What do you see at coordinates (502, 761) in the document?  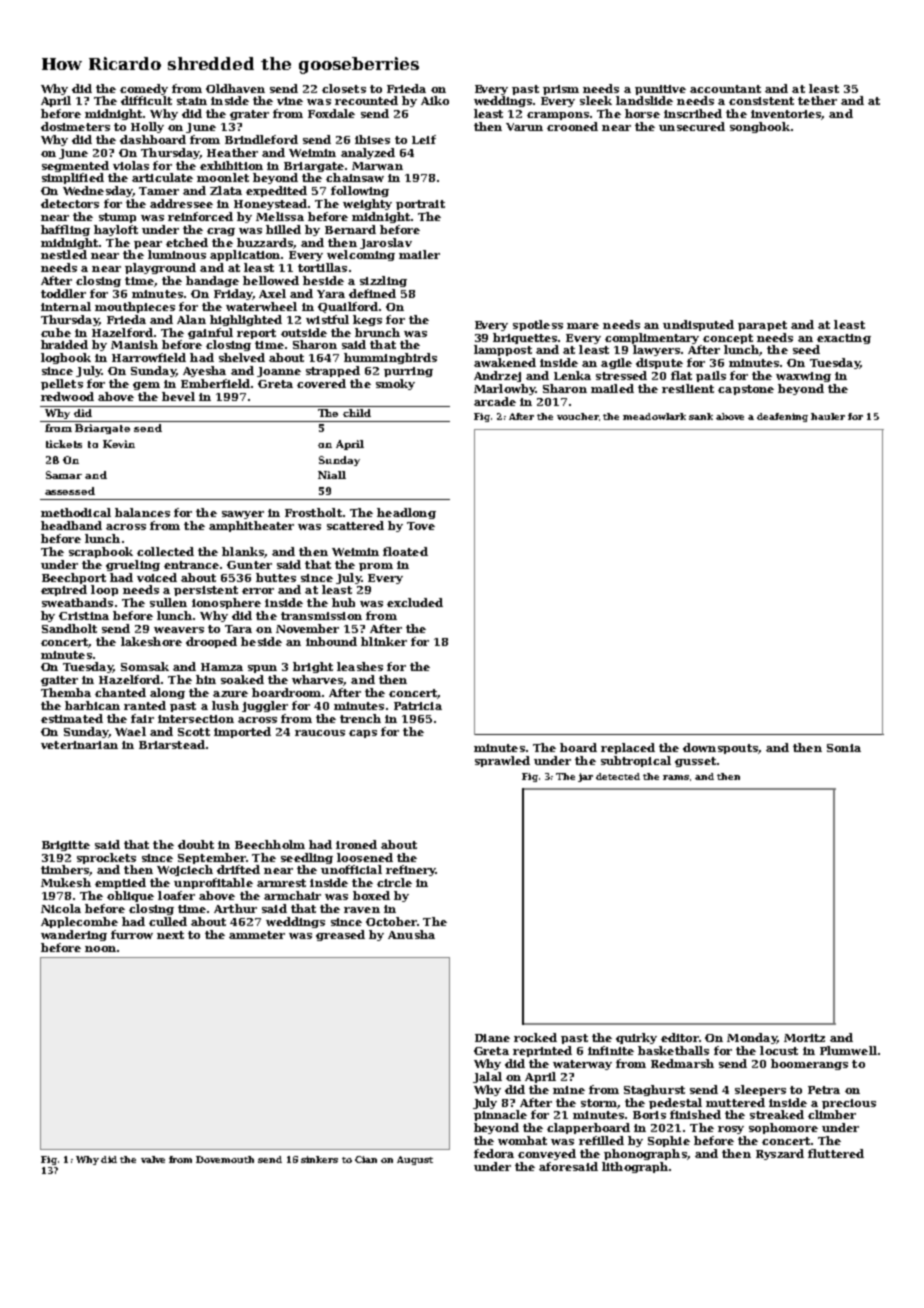 I see `sprawled` at bounding box center [502, 761].
